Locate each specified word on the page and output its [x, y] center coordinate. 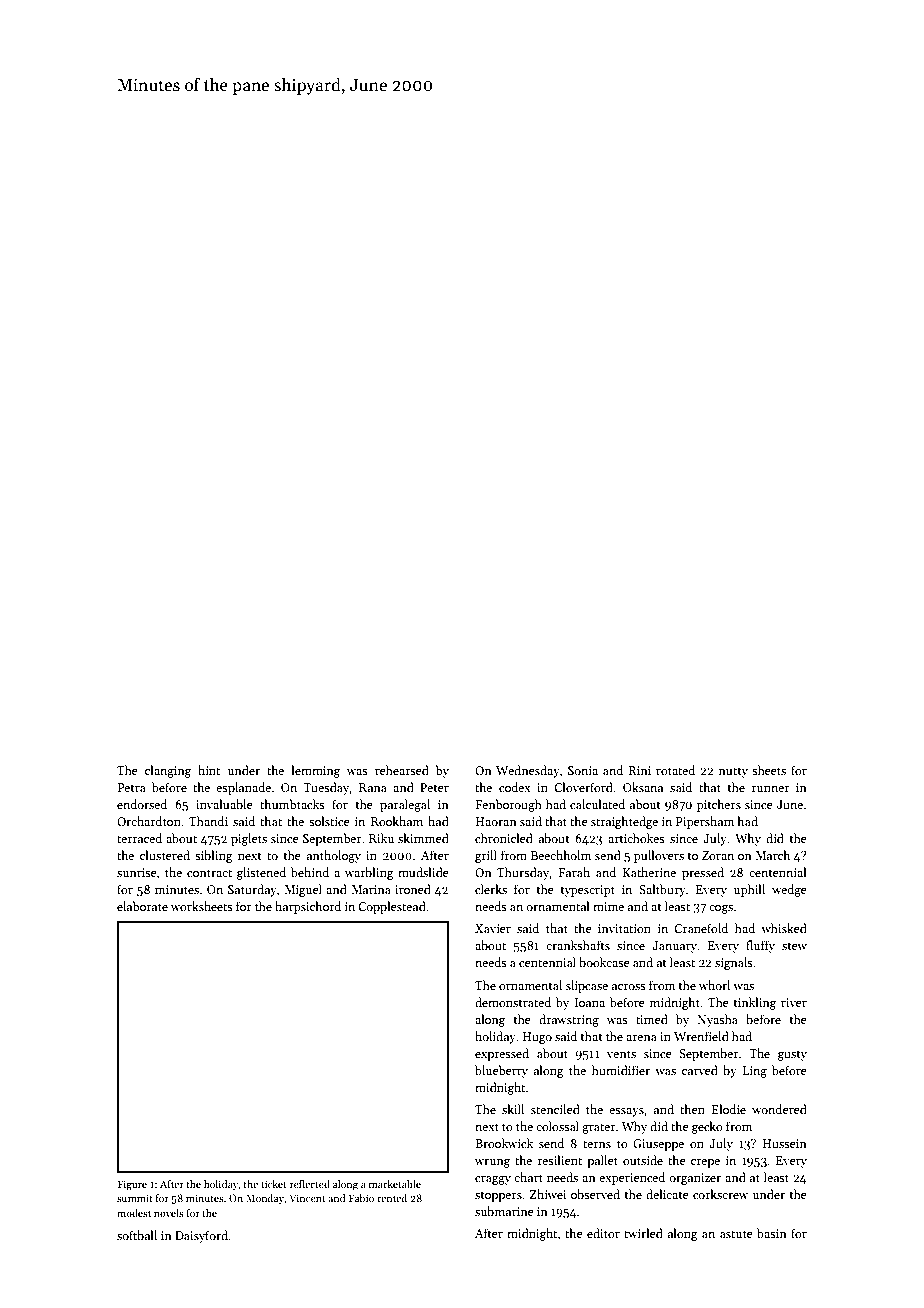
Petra [131, 787]
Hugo [537, 1038]
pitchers [719, 805]
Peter [434, 787]
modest [134, 1213]
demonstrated [513, 1002]
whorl [714, 985]
